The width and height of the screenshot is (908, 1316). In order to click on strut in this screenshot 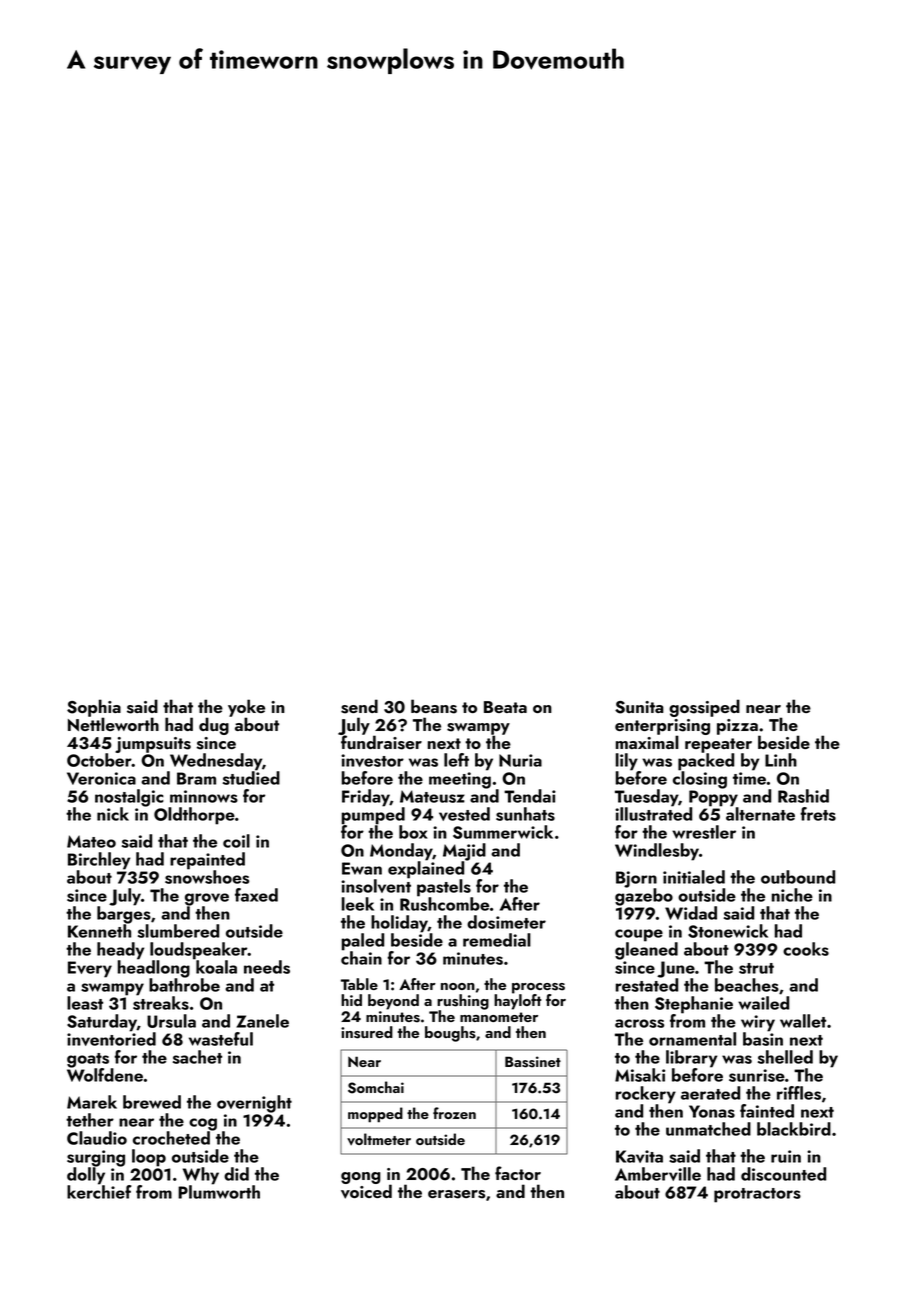, I will do `click(756, 968)`.
